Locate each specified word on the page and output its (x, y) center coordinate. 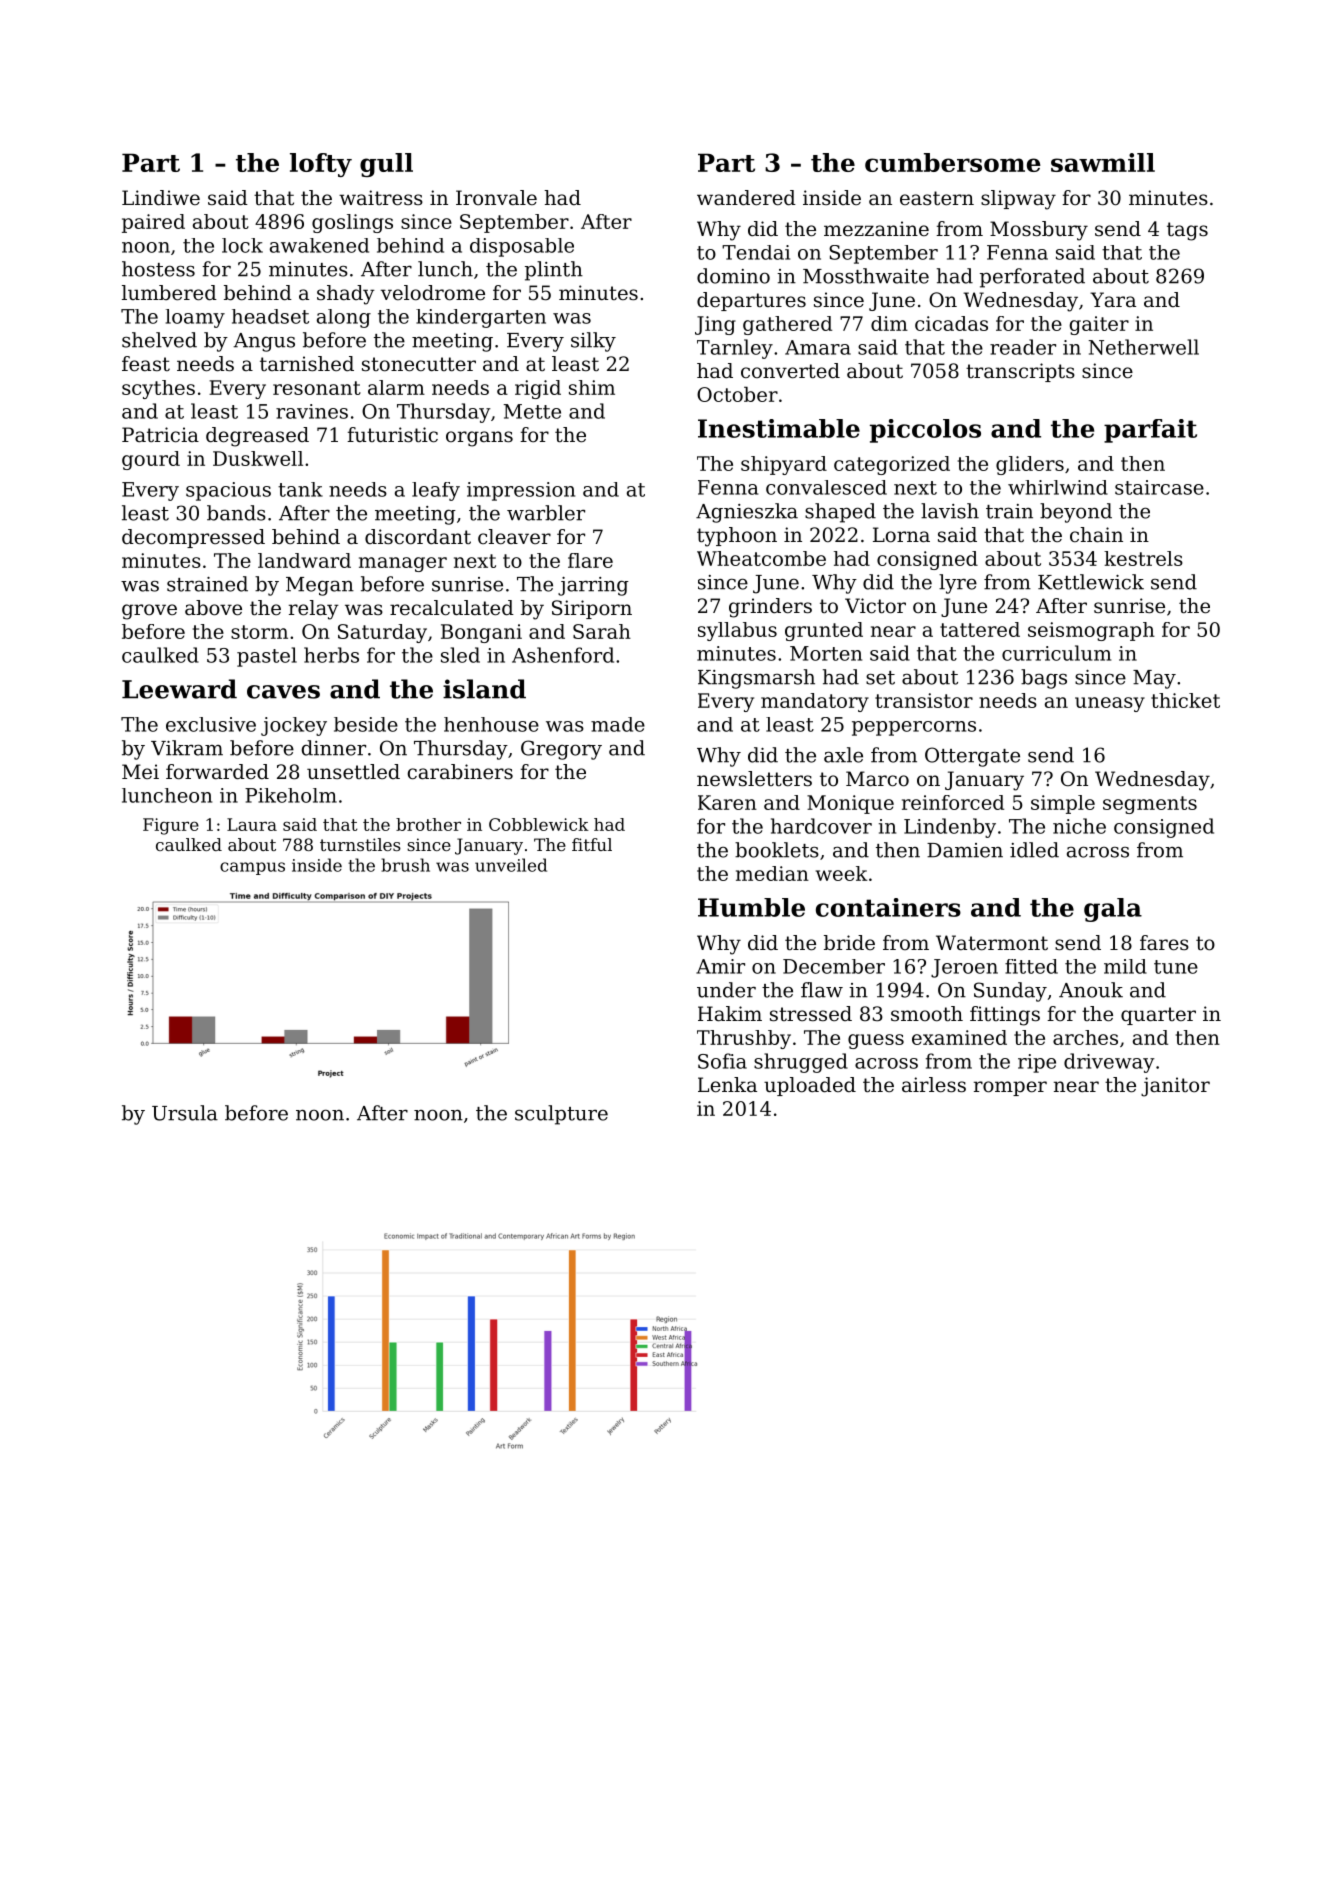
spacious (228, 491)
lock (242, 245)
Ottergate (972, 757)
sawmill (1103, 162)
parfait (1150, 431)
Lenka (727, 1085)
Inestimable (779, 428)
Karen (727, 802)
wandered (746, 198)
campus (252, 868)
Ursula (185, 1113)
